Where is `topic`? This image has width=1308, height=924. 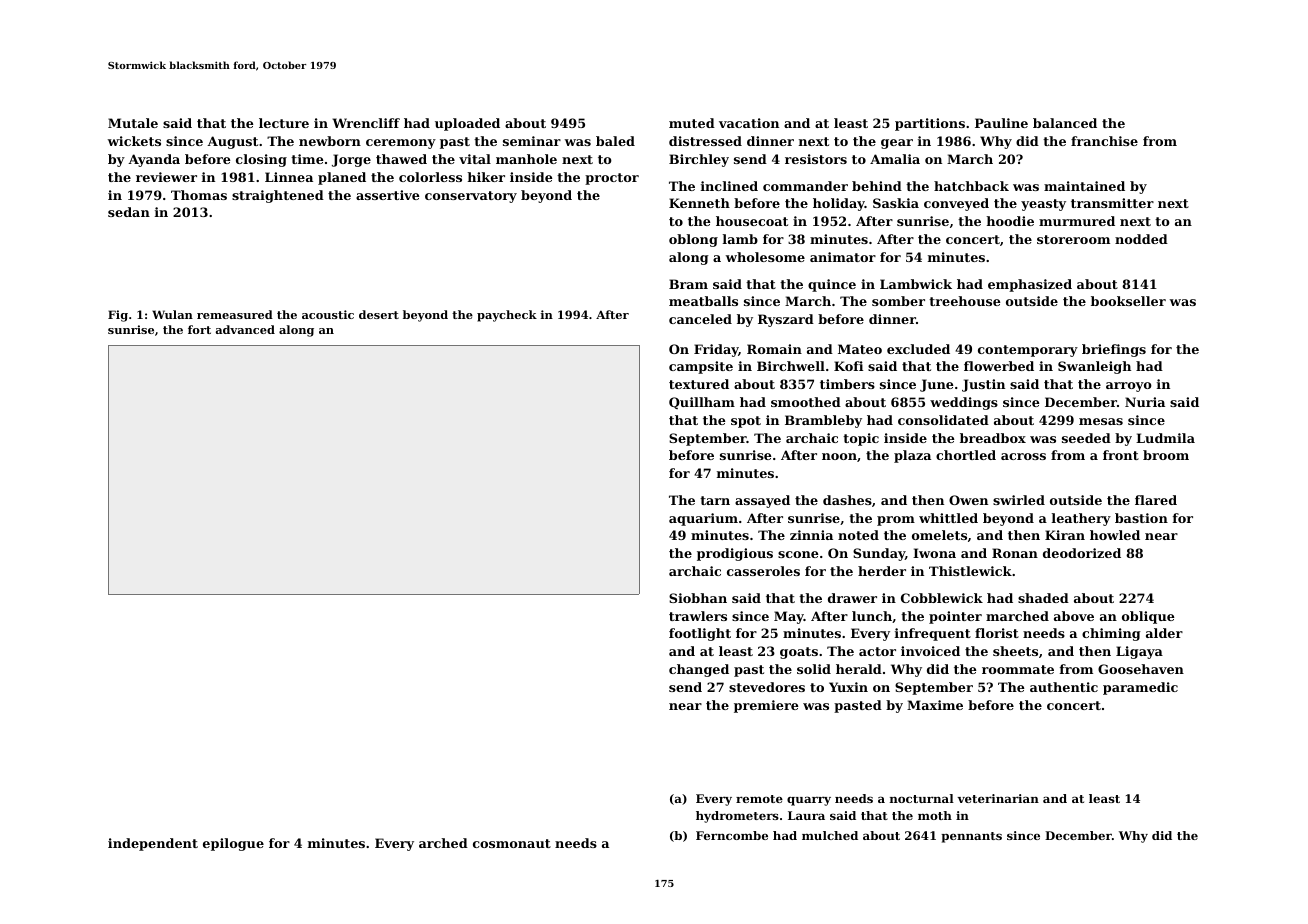 topic is located at coordinates (861, 439).
